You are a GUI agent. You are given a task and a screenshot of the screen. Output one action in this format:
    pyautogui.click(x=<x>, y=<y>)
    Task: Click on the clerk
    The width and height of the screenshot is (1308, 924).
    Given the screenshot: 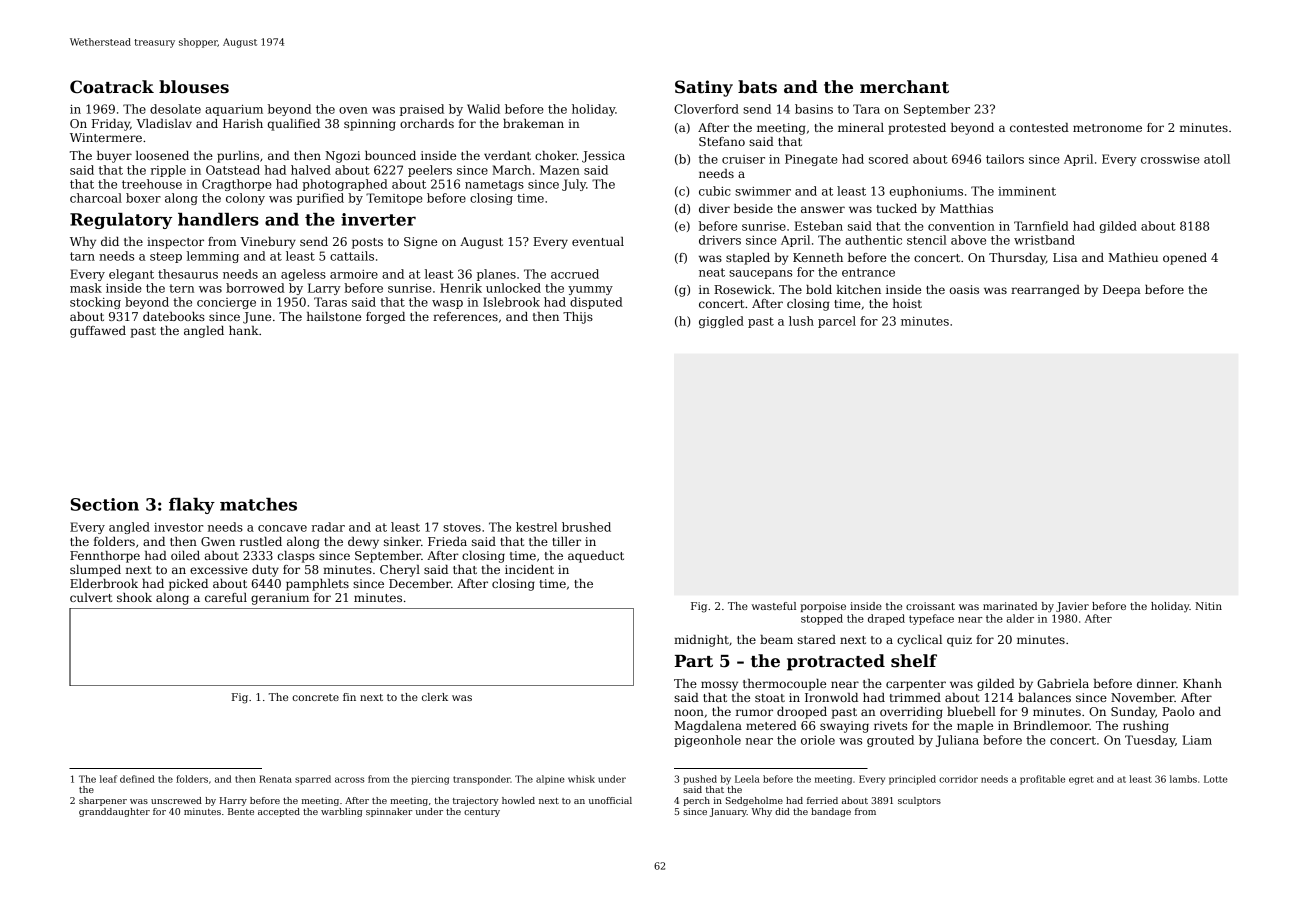 What is the action you would take?
    pyautogui.click(x=435, y=697)
